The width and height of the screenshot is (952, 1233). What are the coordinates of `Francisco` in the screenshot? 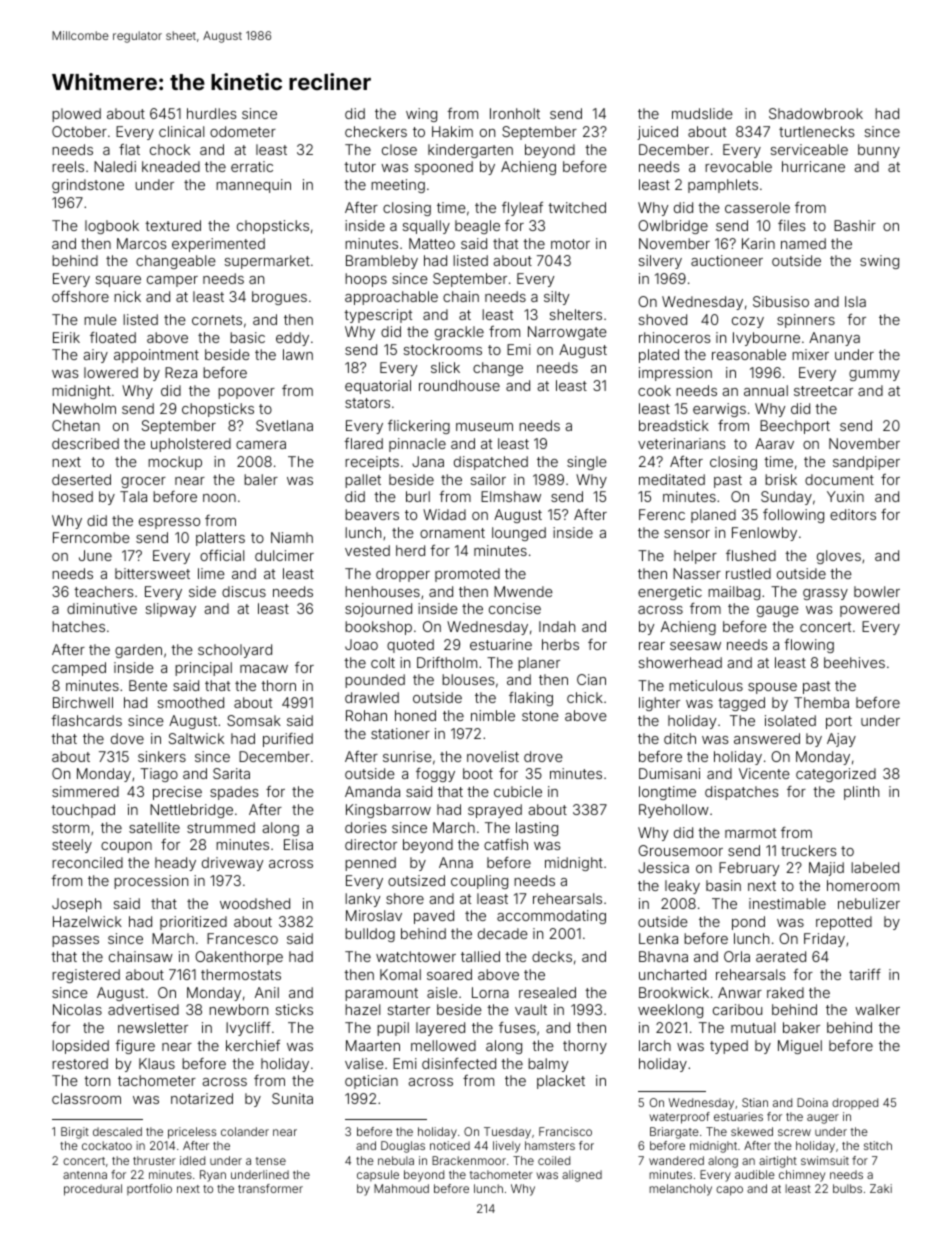 It's located at (565, 1131).
